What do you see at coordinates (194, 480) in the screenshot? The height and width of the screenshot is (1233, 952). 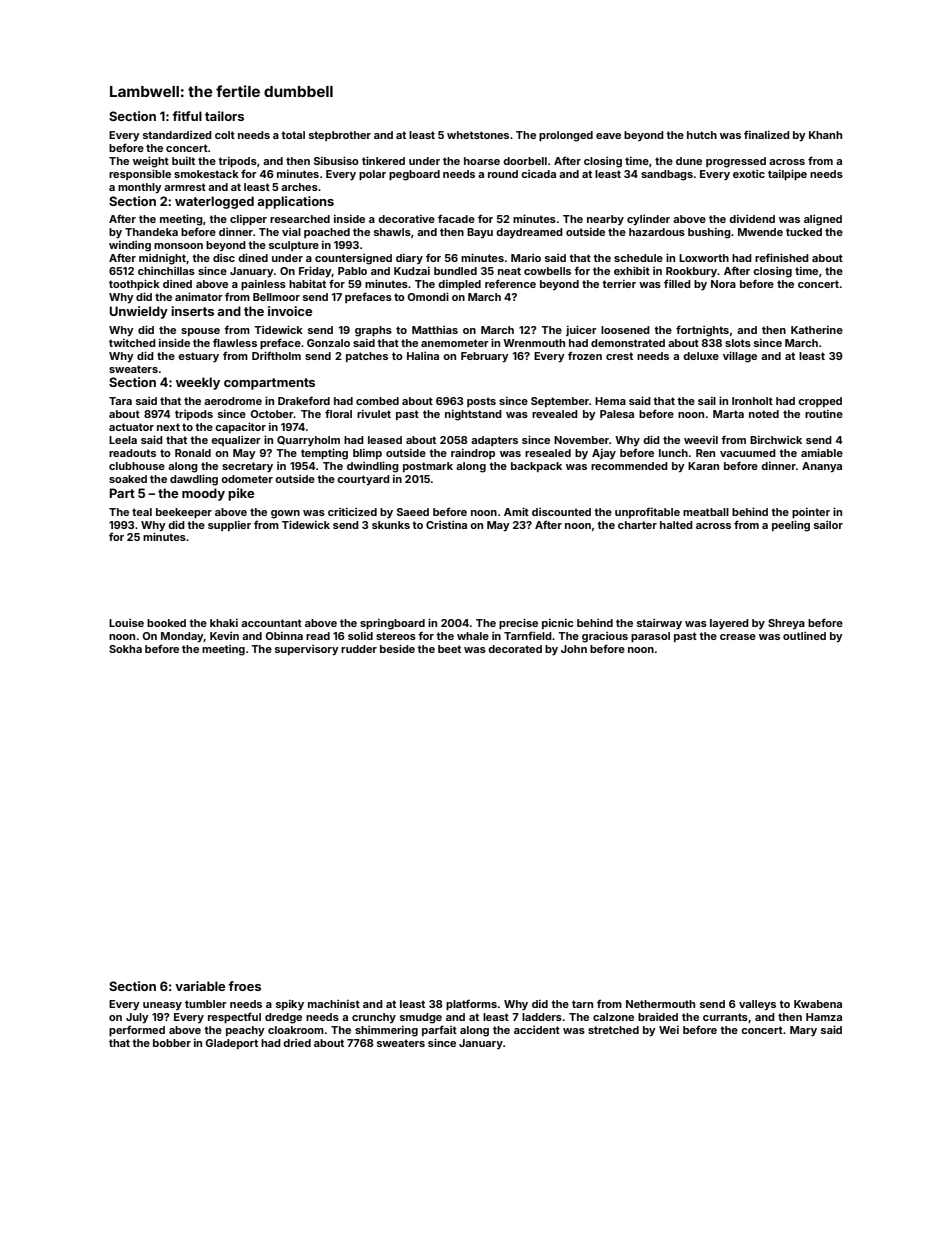 I see `dawdling` at bounding box center [194, 480].
